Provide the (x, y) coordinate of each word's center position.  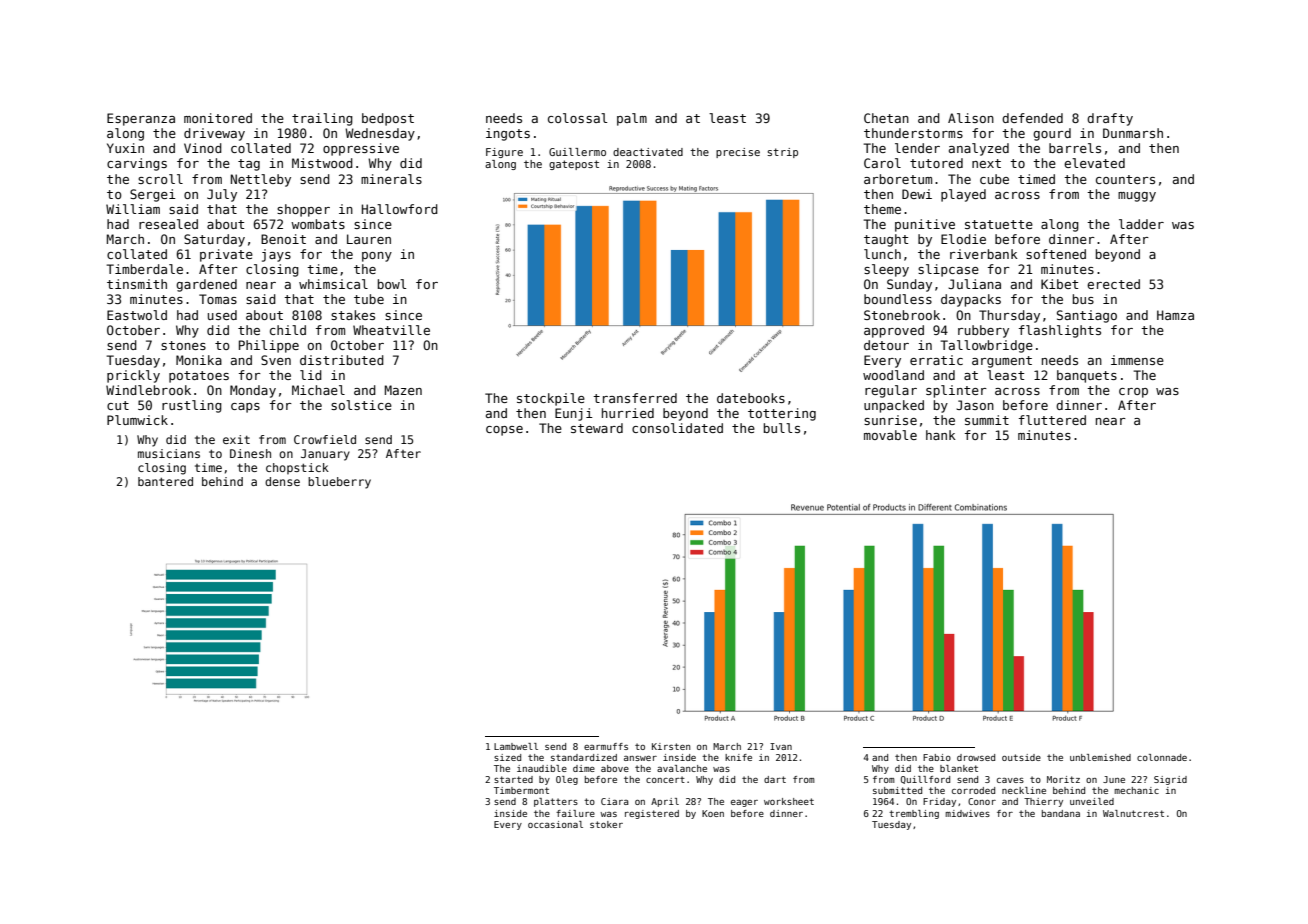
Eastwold (137, 315)
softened (1056, 254)
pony (377, 257)
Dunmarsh (1133, 133)
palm (632, 119)
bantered (165, 481)
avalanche (682, 768)
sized (507, 757)
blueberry (339, 483)
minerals (391, 179)
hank (941, 435)
